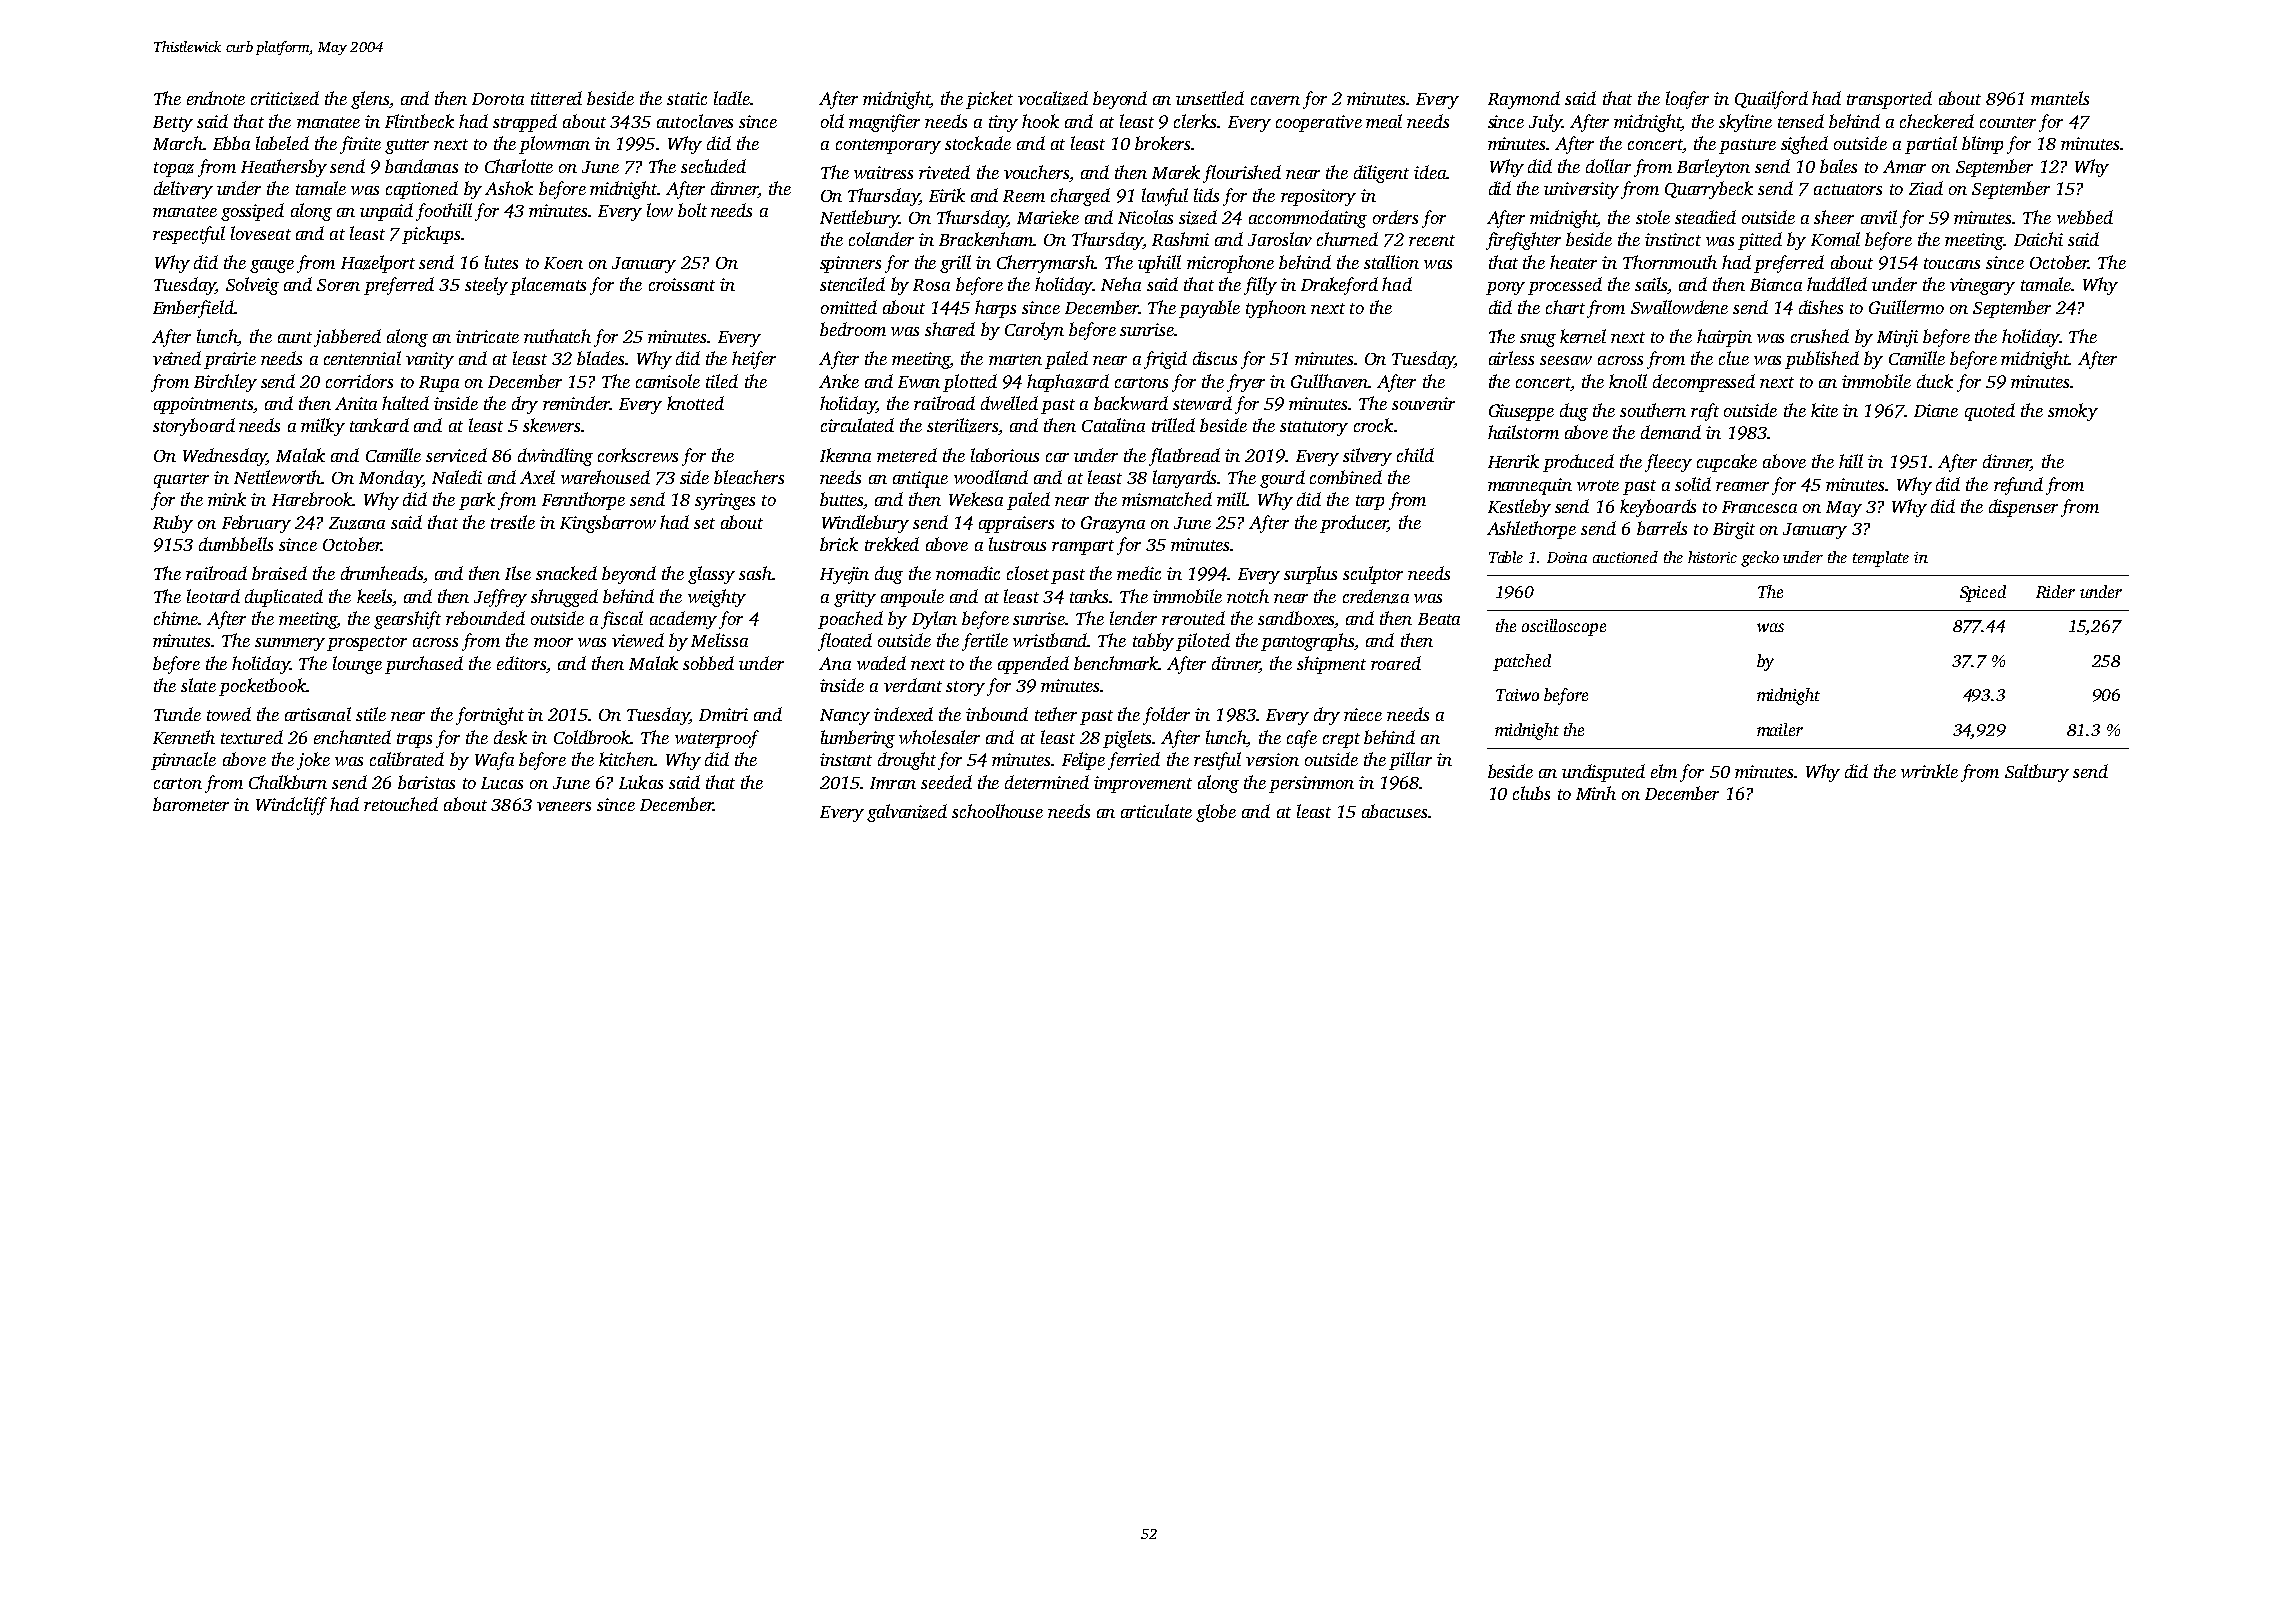 The image size is (2282, 1614). I want to click on glens, so click(370, 100).
